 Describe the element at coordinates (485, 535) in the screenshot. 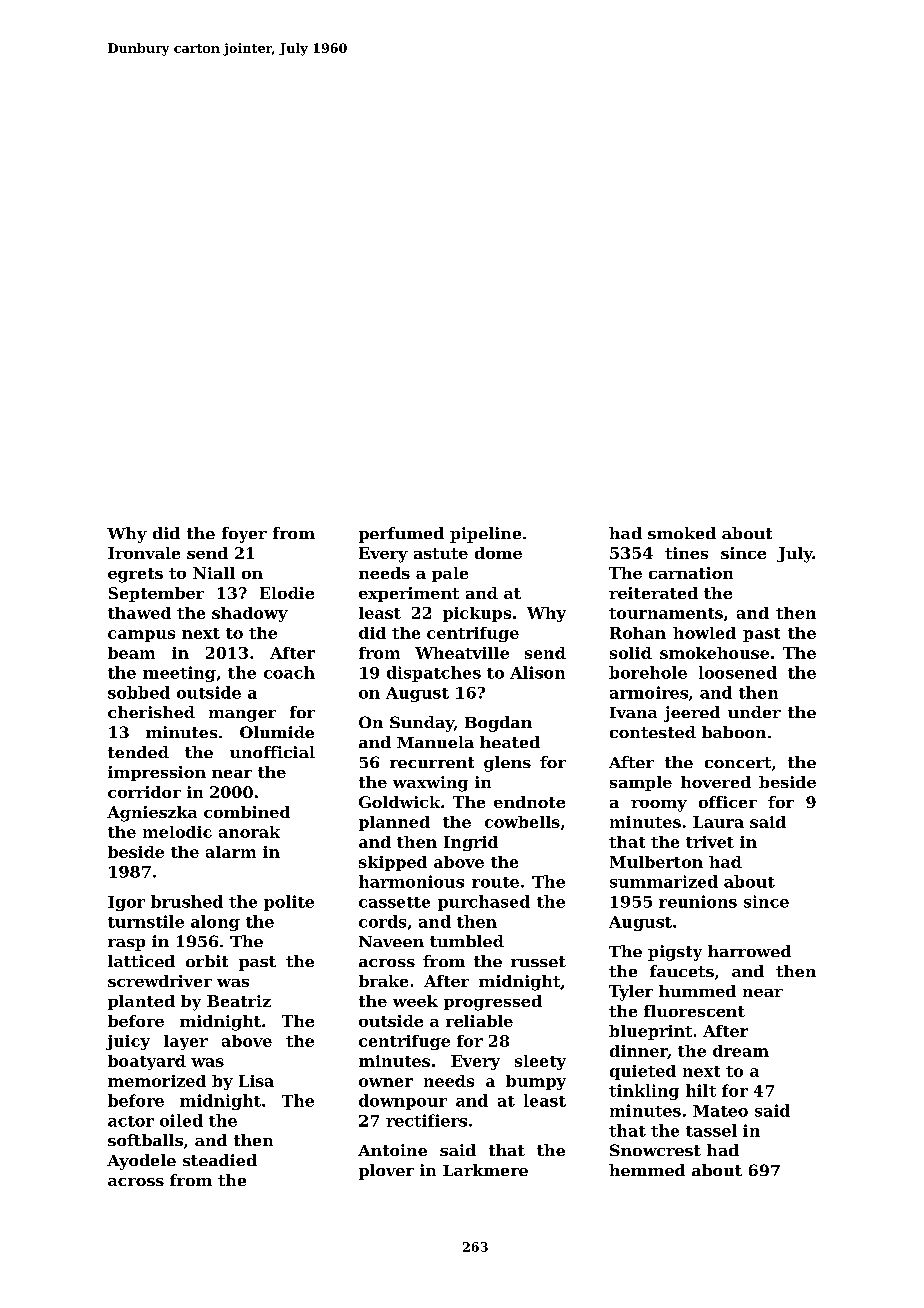

I see `pipeline` at that location.
